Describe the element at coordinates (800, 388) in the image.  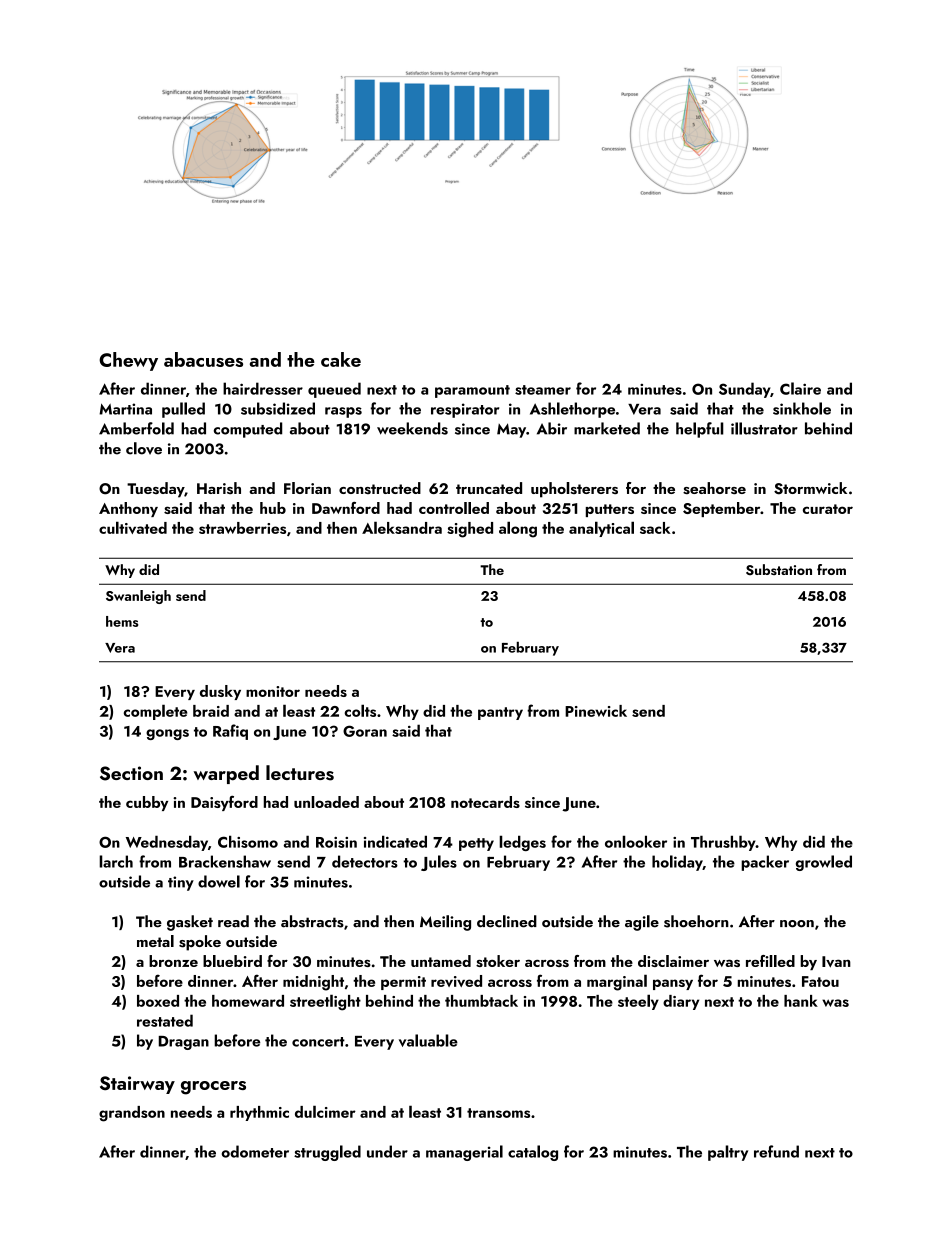
I see `Claire` at that location.
